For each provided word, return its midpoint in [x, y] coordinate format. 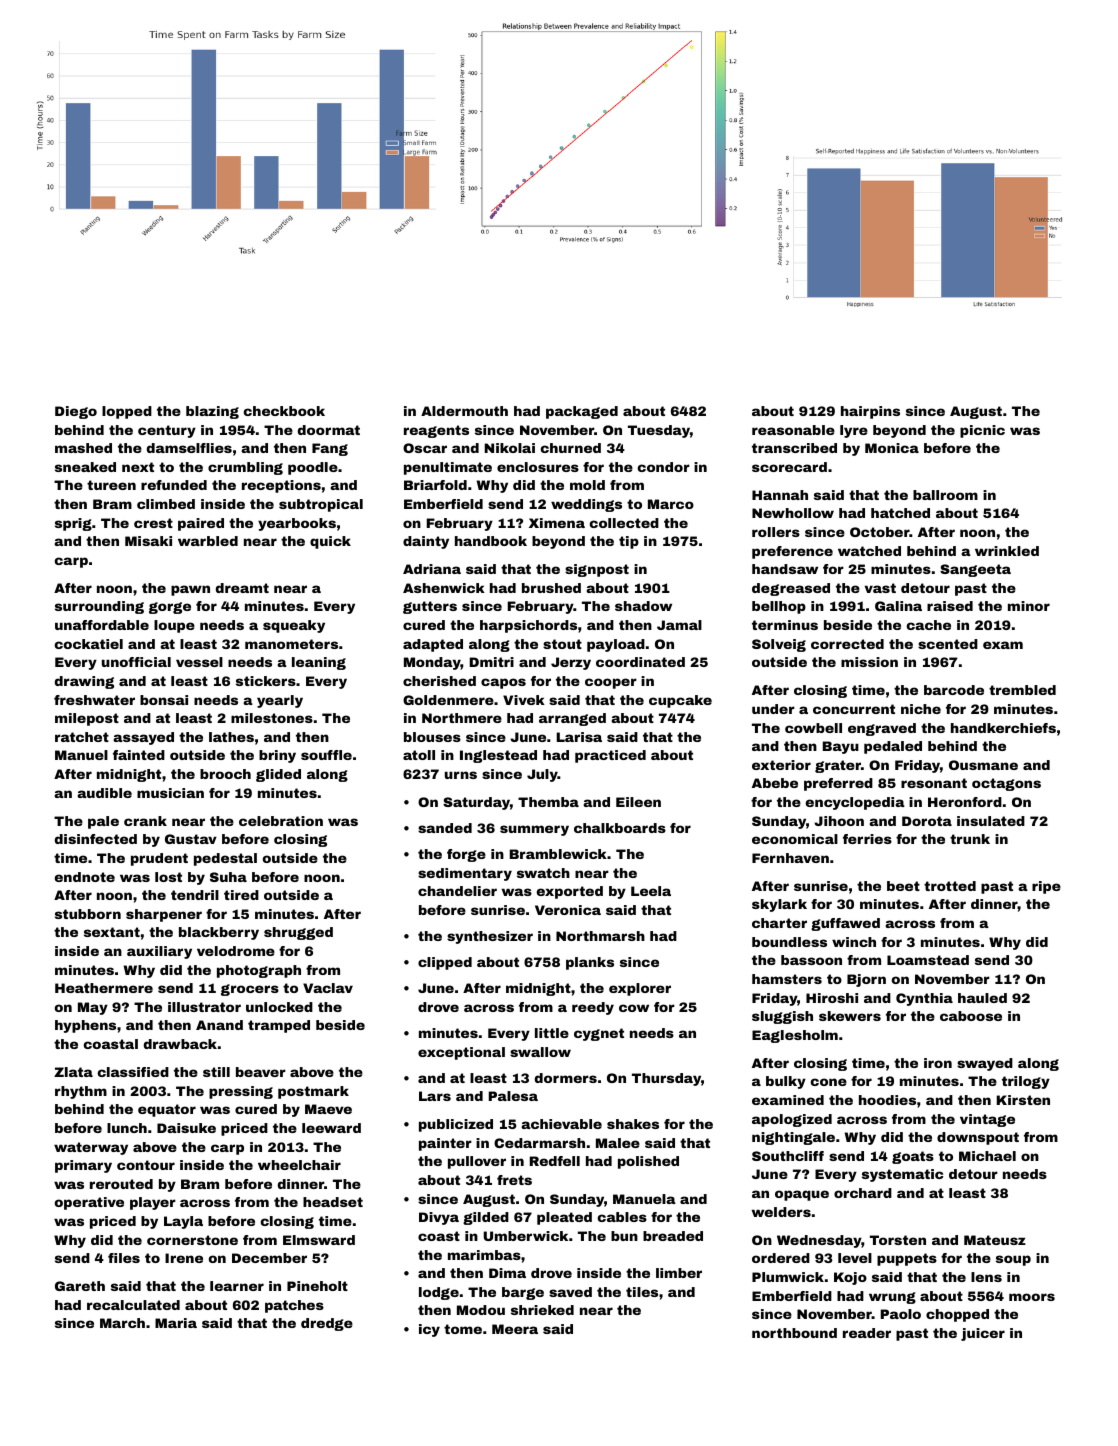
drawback [180, 1044]
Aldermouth [464, 411]
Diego [76, 412]
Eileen [638, 802]
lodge [439, 1293]
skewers [850, 1016]
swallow [540, 1052]
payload [616, 645]
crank [145, 821]
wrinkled [1007, 551]
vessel [199, 662]
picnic [982, 431]
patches [294, 1306]
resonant [934, 783]
